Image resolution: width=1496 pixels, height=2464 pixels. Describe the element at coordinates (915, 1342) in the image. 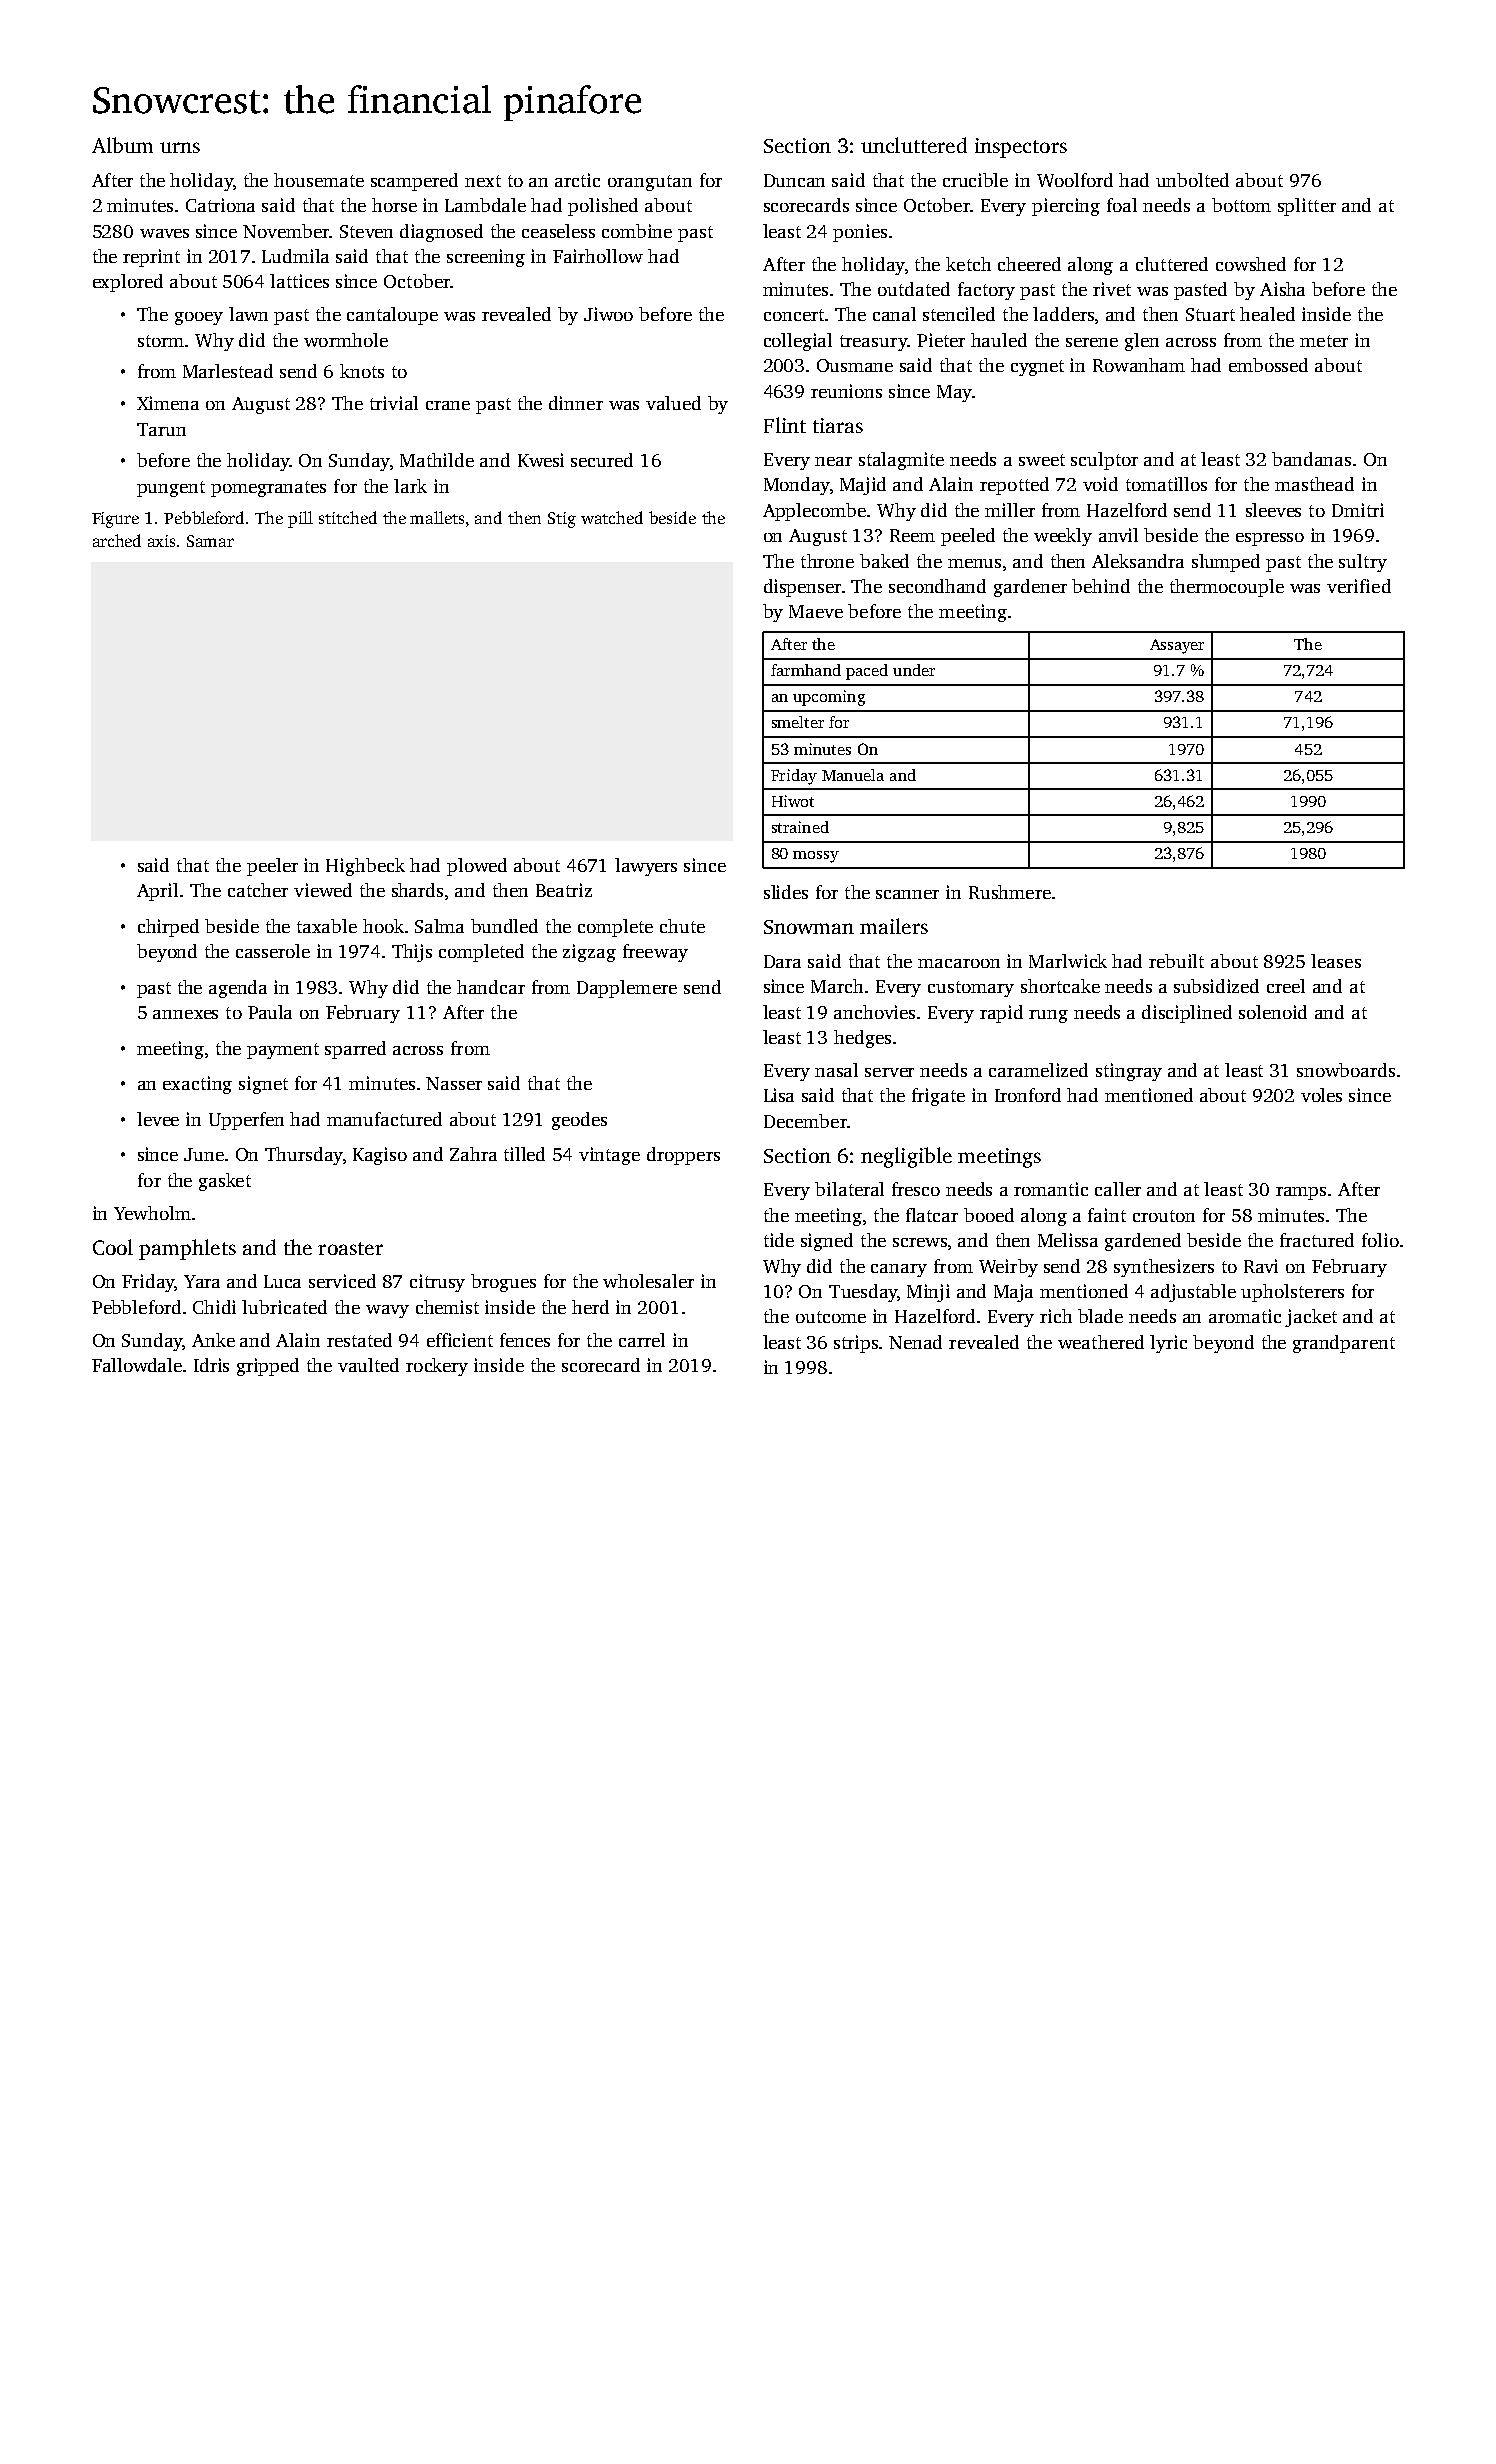

I see `Nenad` at that location.
